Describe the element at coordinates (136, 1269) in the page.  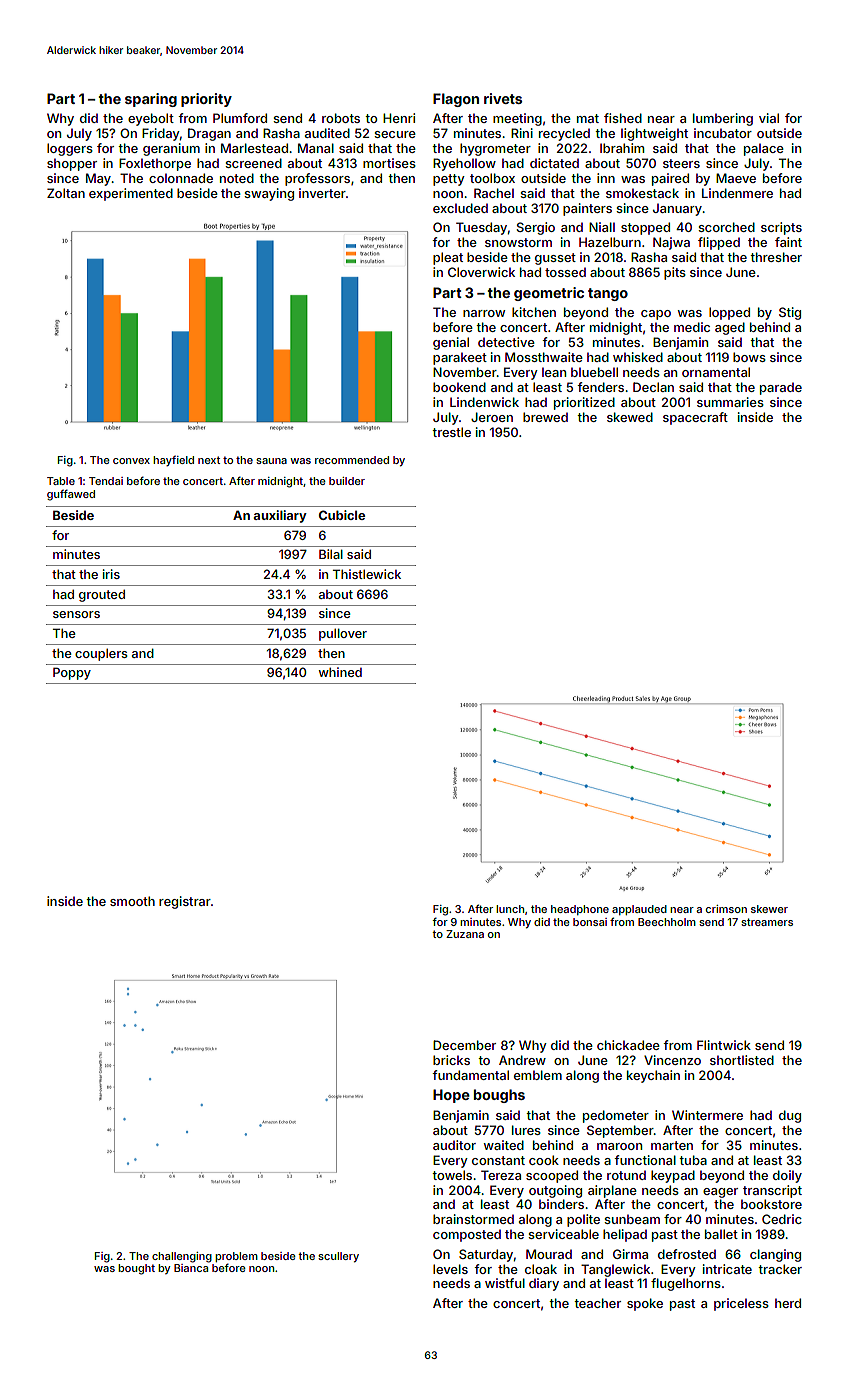
I see `bought` at that location.
